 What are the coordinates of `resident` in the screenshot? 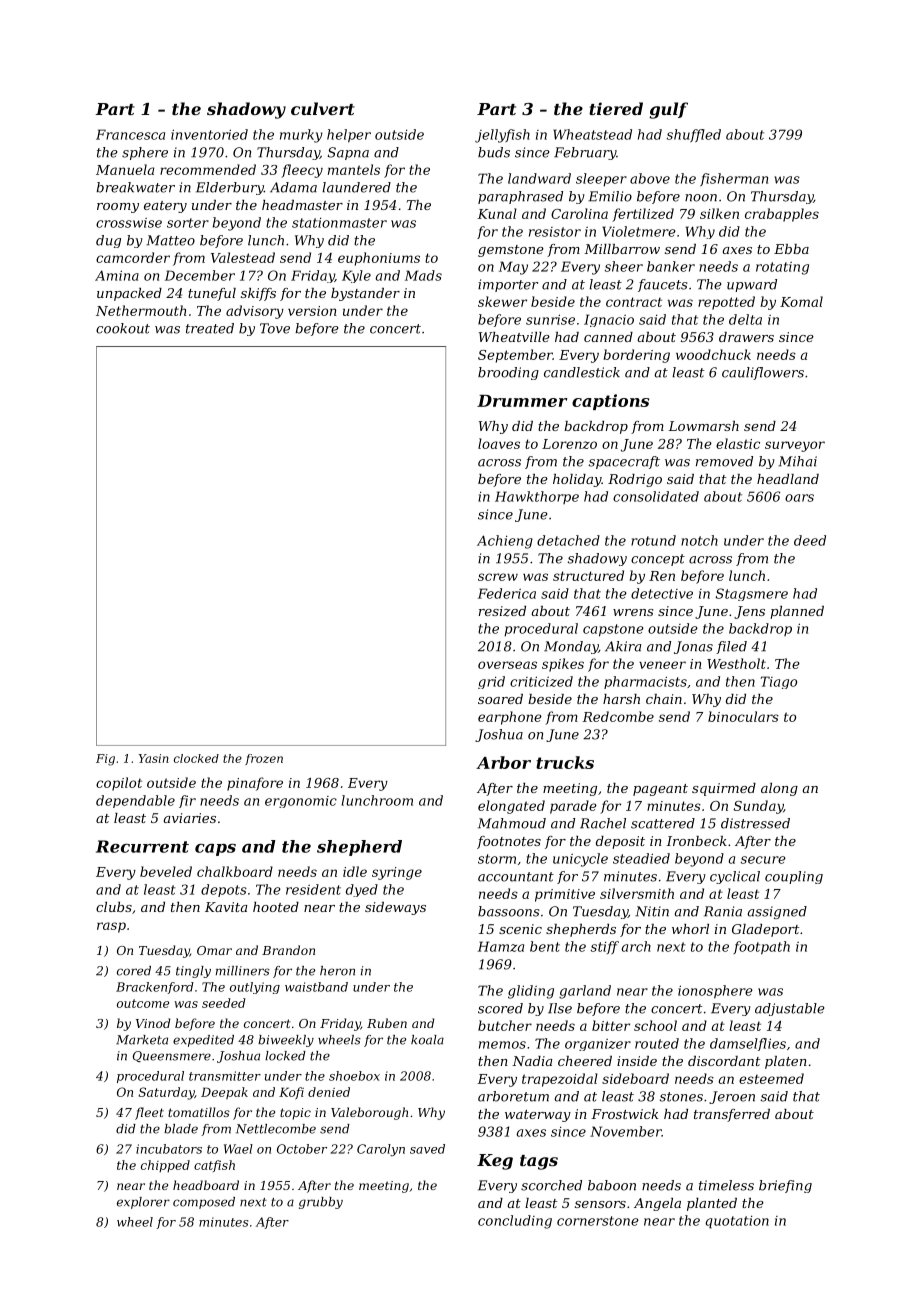 It's located at (313, 889).
